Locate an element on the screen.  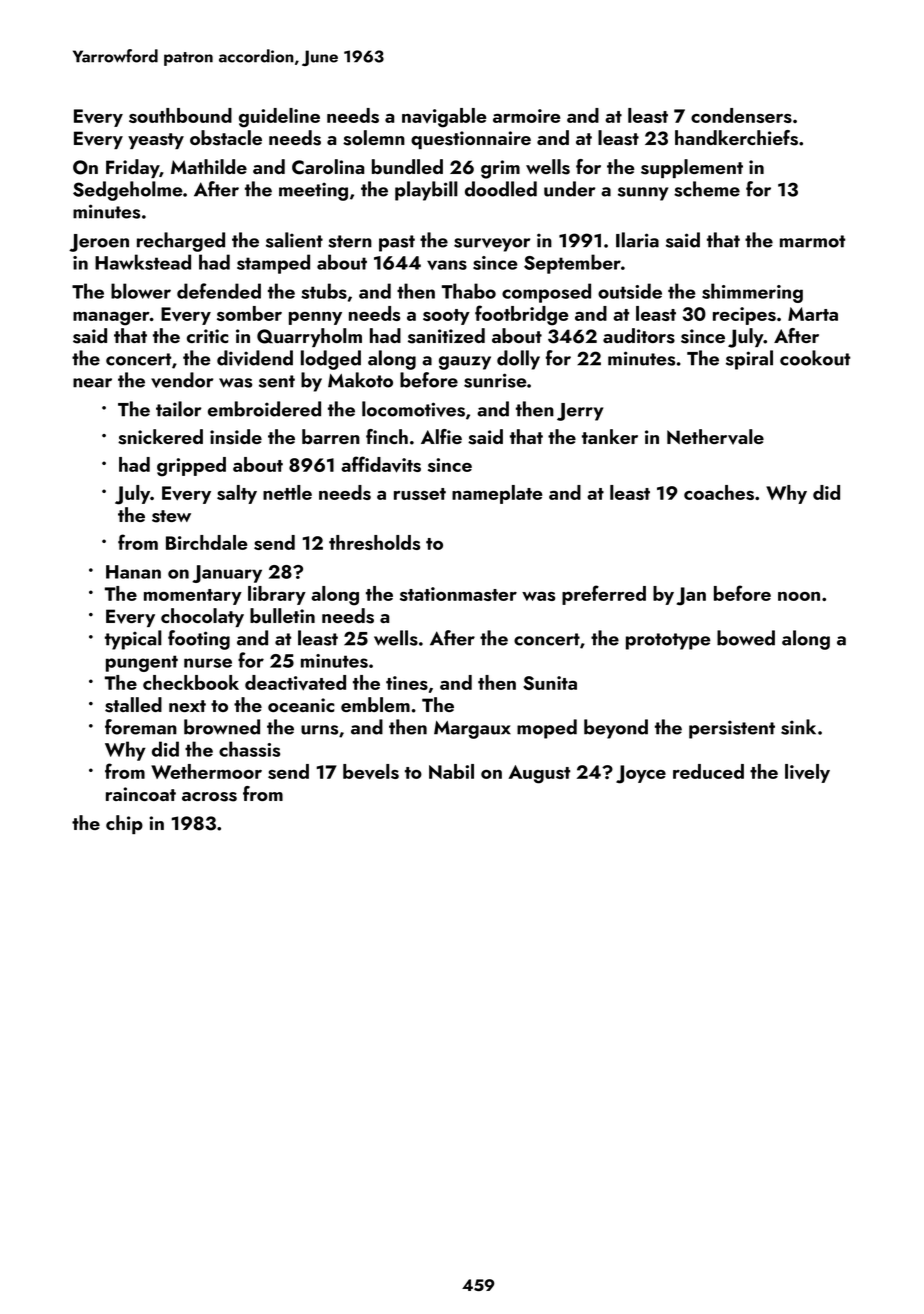
Jerry is located at coordinates (580, 412).
